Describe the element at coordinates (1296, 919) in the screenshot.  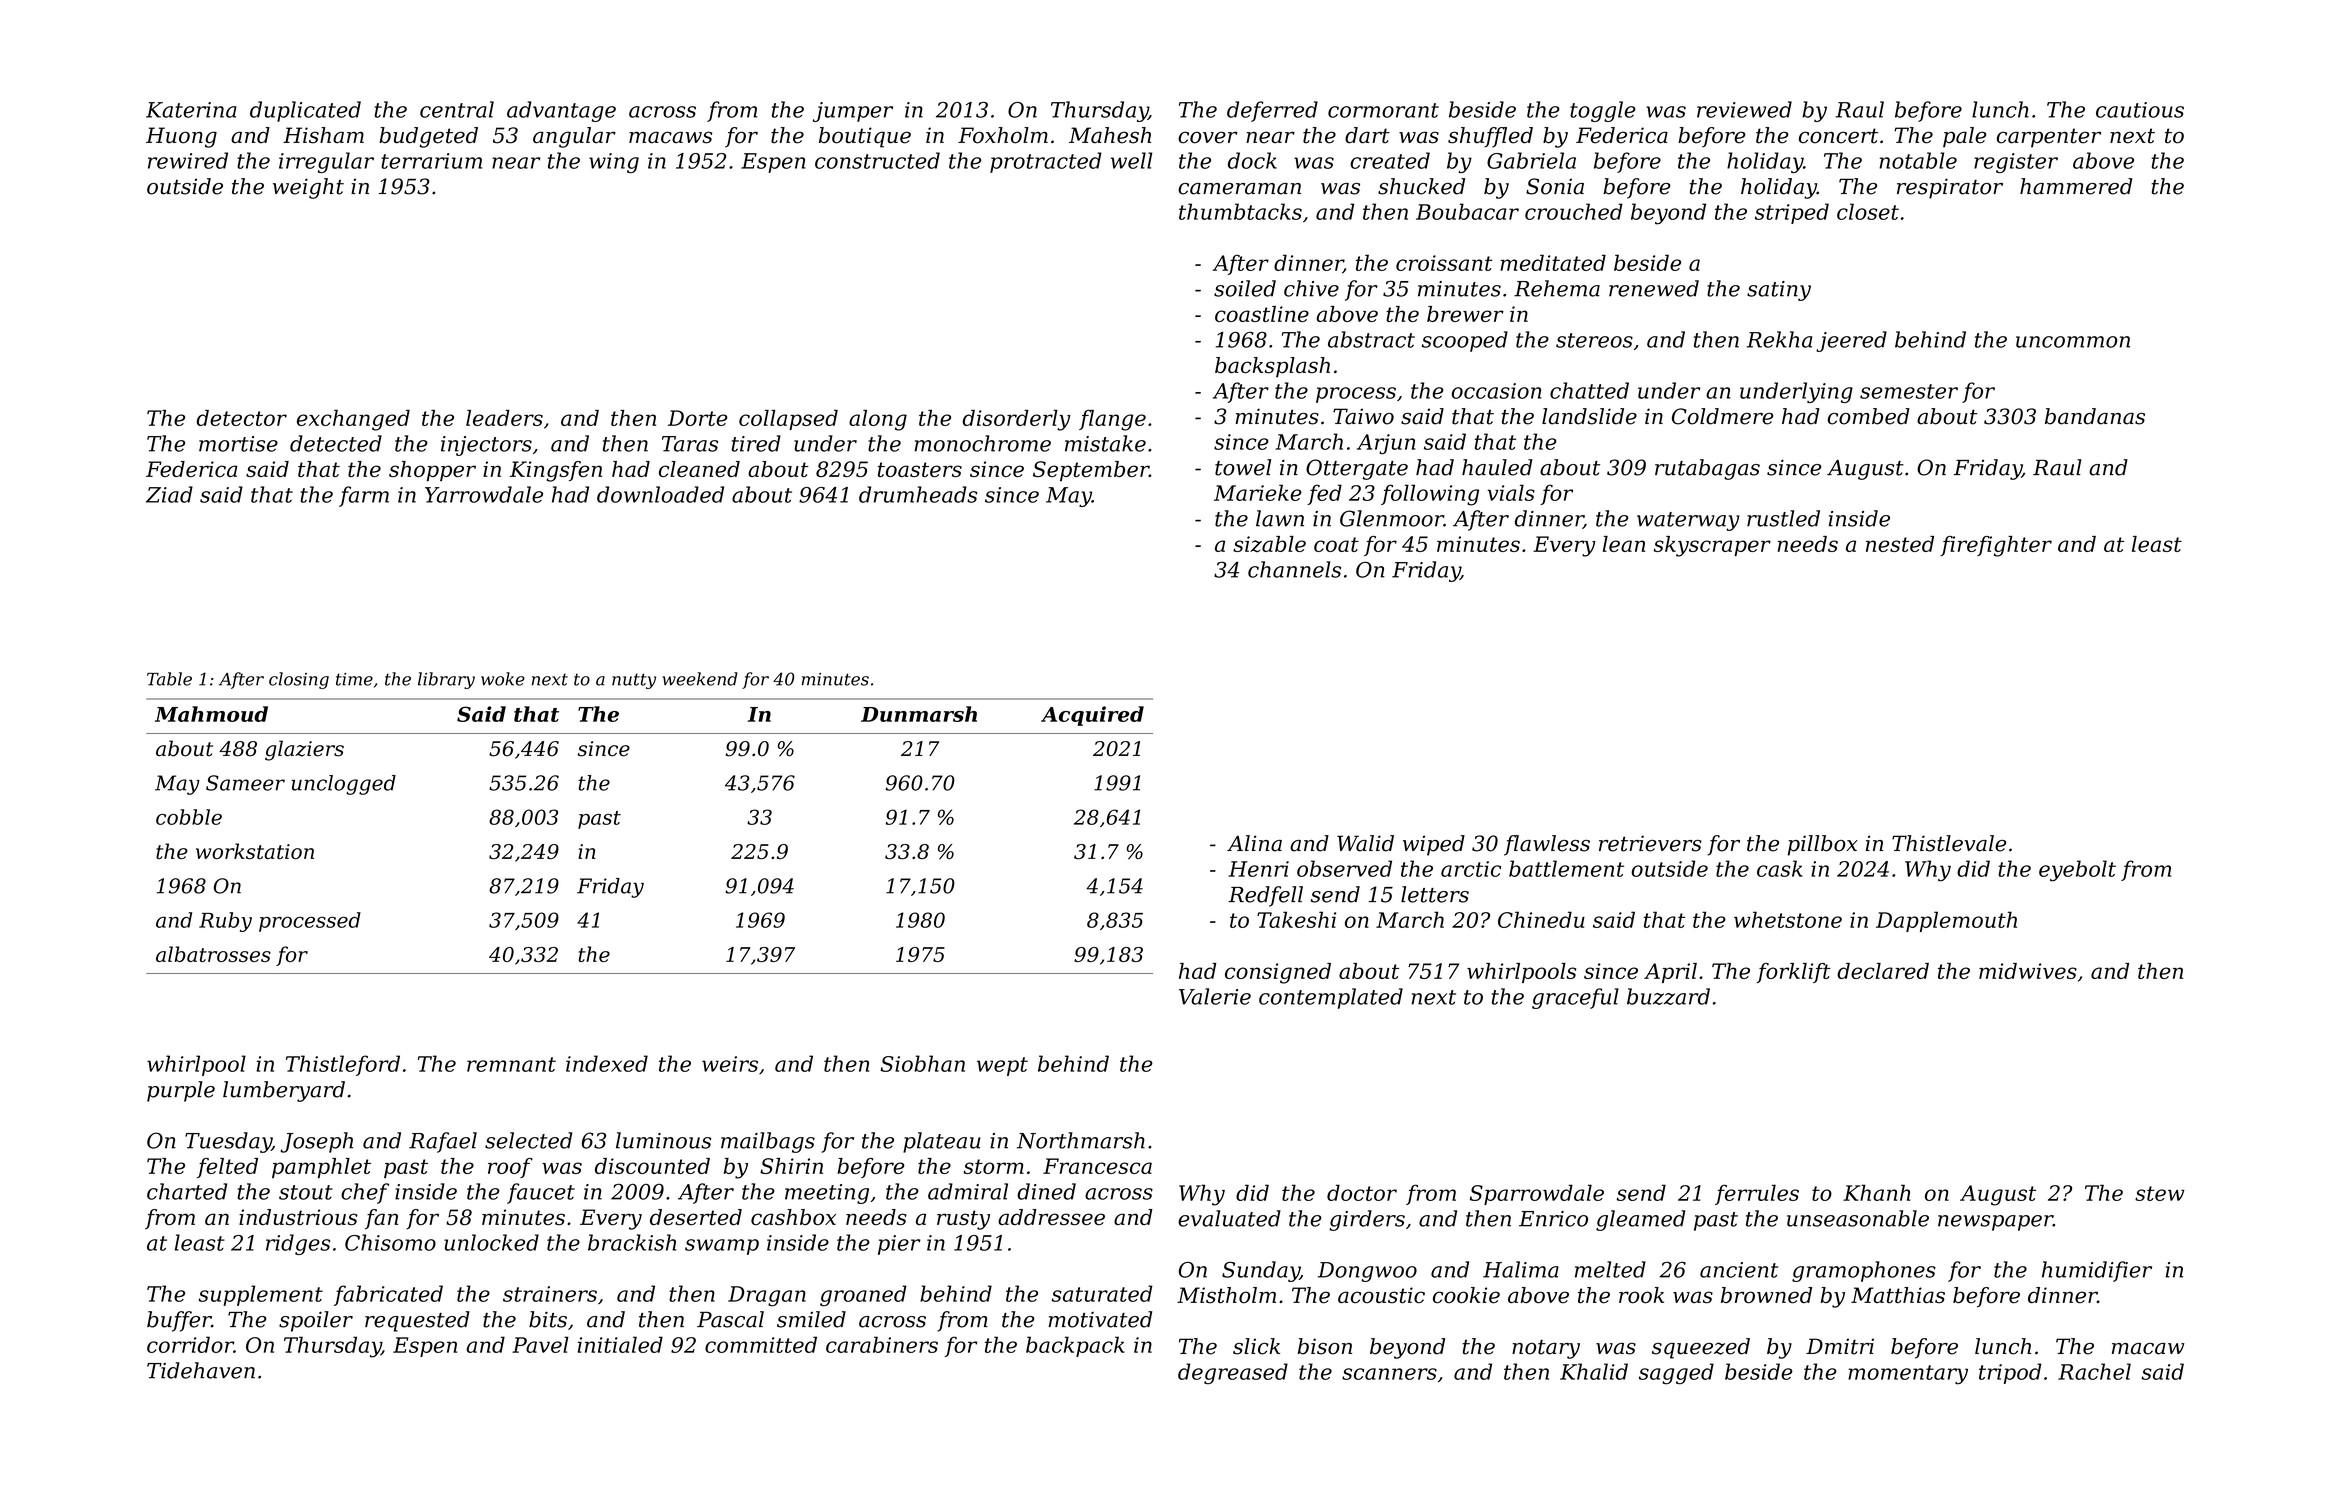
I see `Takeshi` at that location.
